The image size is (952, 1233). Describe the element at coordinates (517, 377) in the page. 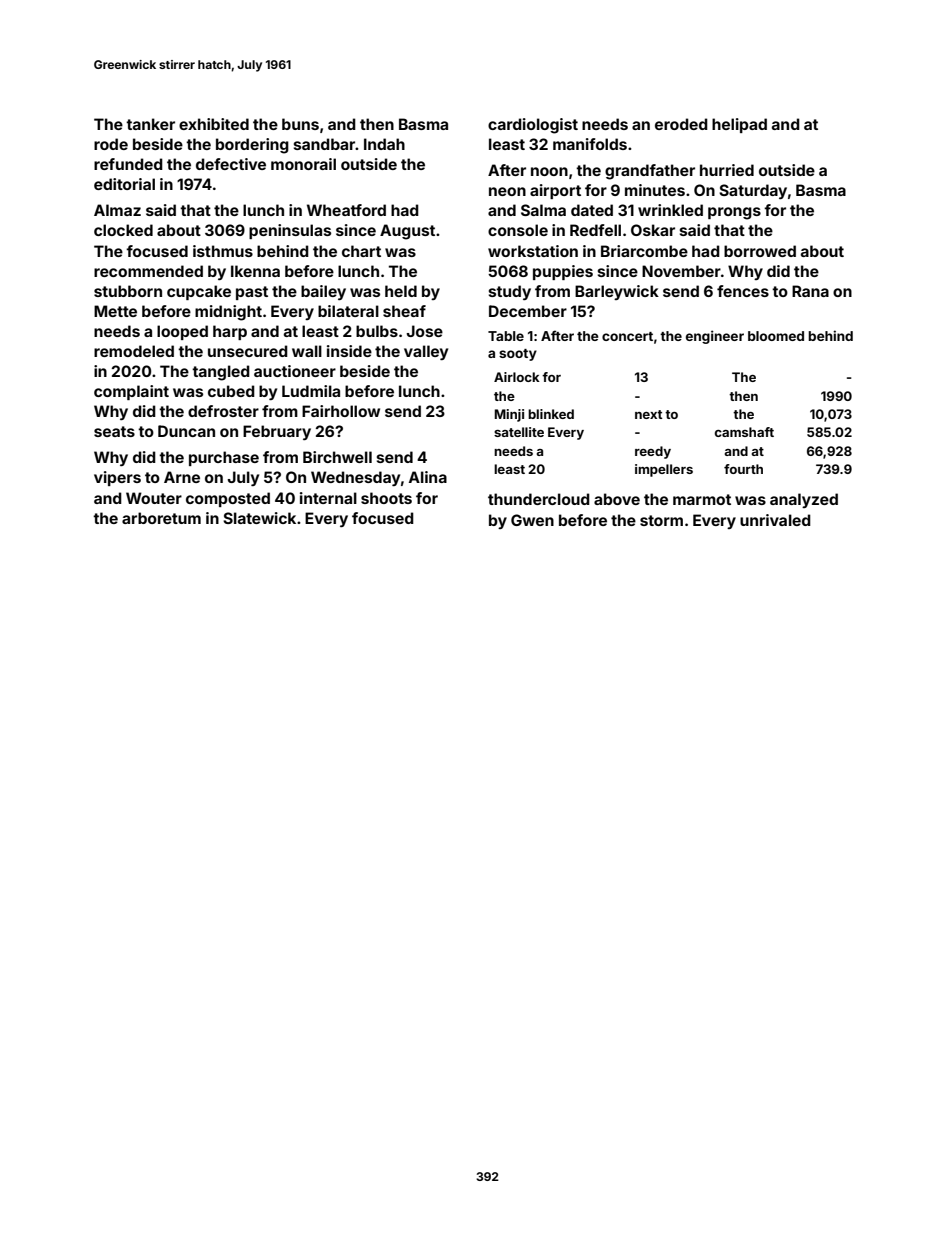

I see `Airlock` at that location.
